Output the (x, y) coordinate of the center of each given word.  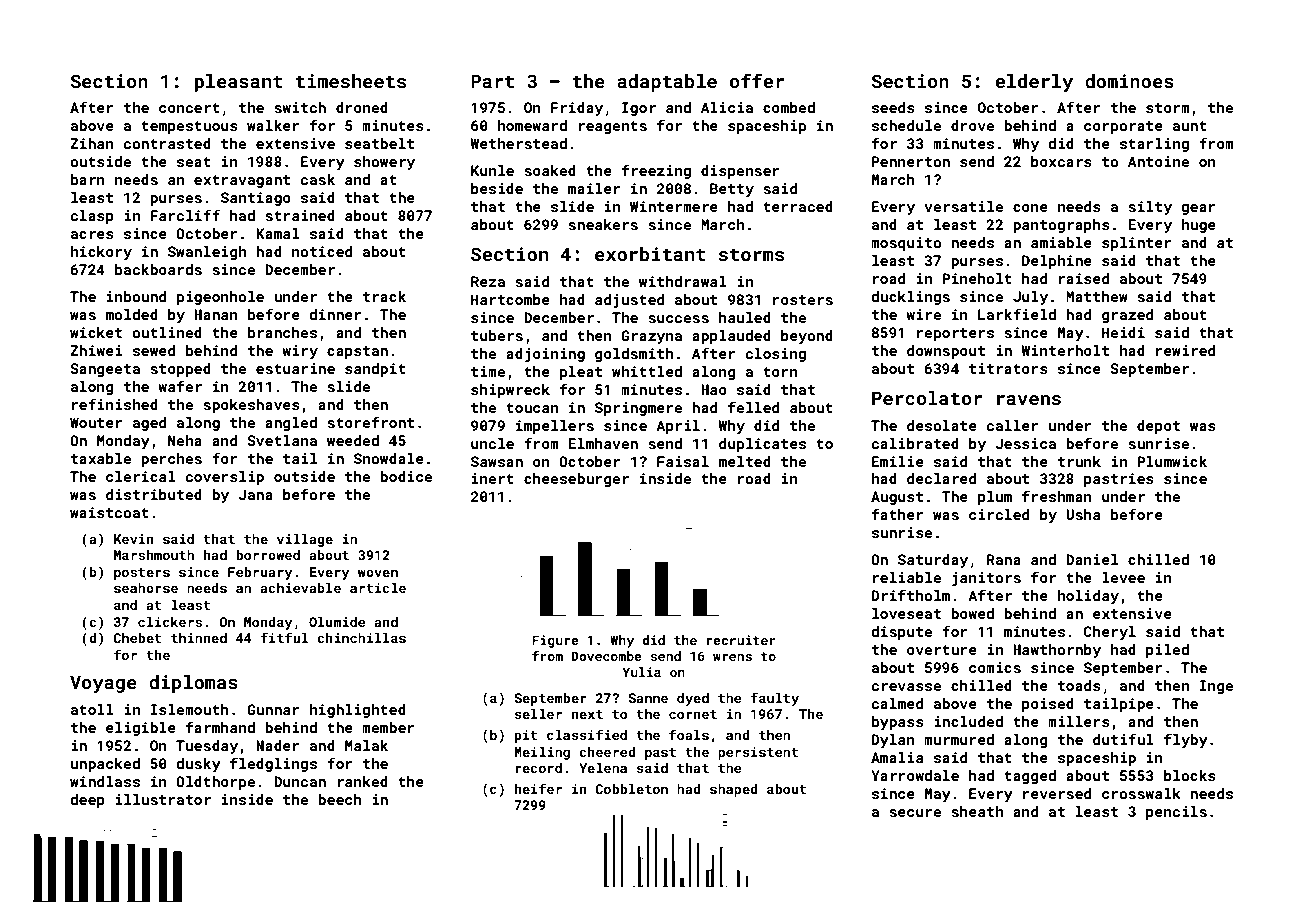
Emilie (898, 461)
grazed (1127, 316)
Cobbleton (632, 789)
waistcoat (109, 512)
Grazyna (651, 337)
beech (340, 799)
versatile (963, 206)
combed (789, 107)
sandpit (375, 370)
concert (189, 108)
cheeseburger (576, 480)
